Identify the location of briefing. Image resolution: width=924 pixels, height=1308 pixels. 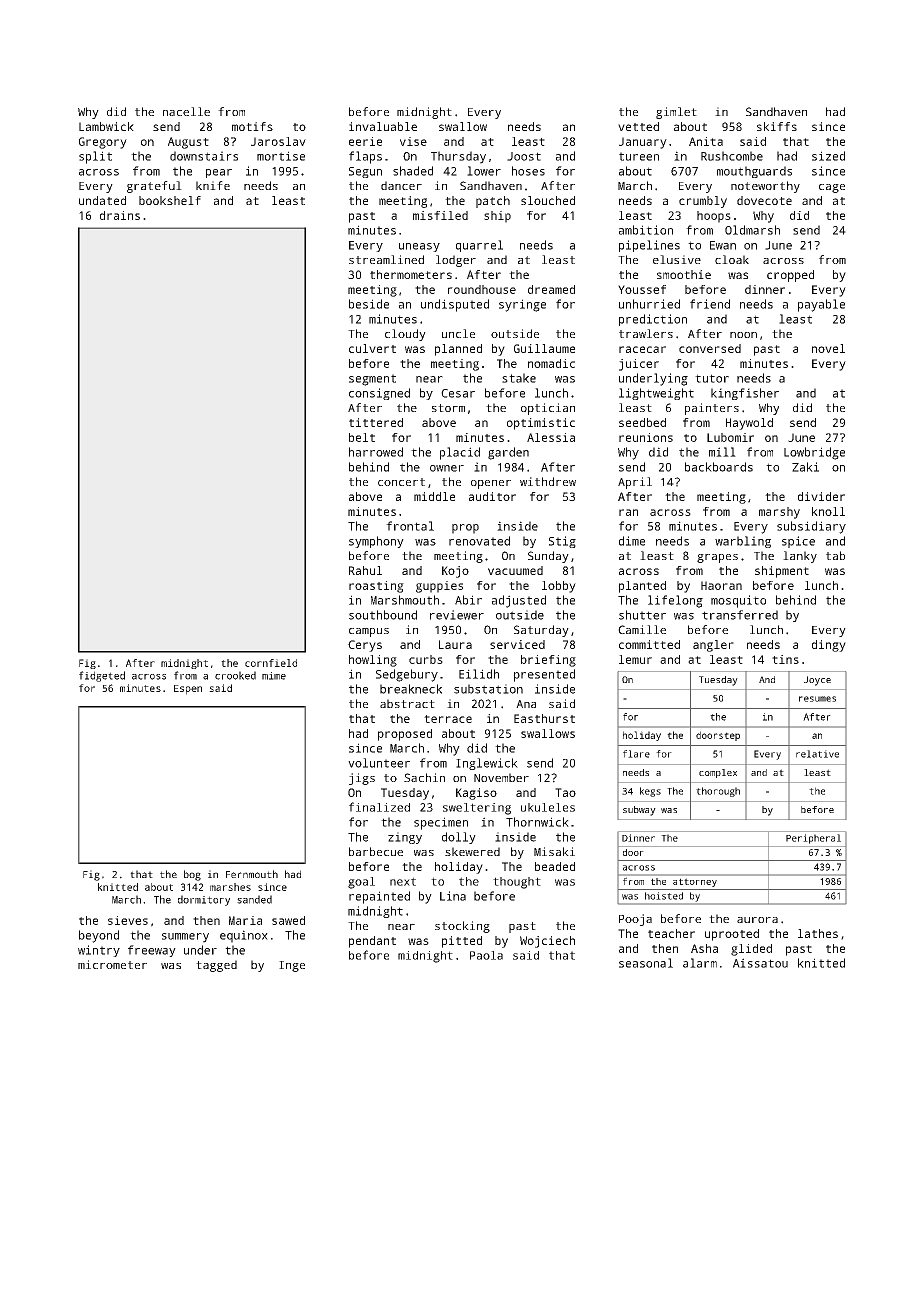
(548, 661).
